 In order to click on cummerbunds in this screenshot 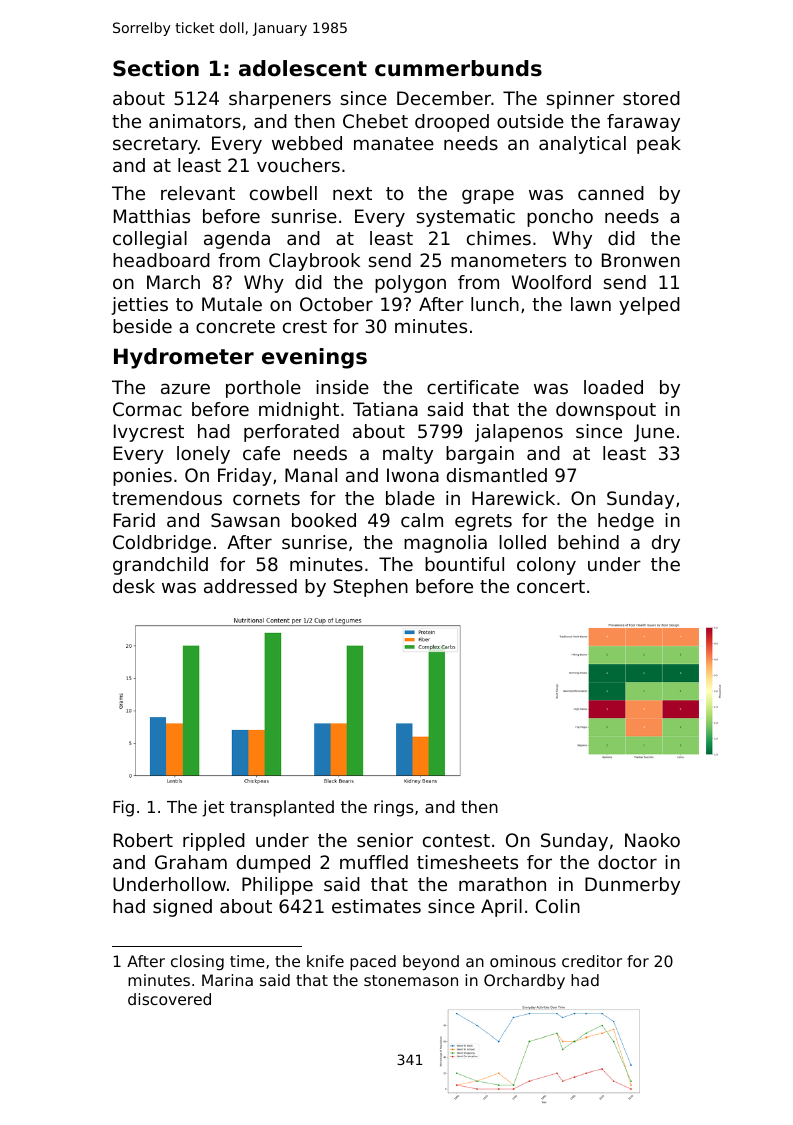, I will do `click(458, 68)`.
